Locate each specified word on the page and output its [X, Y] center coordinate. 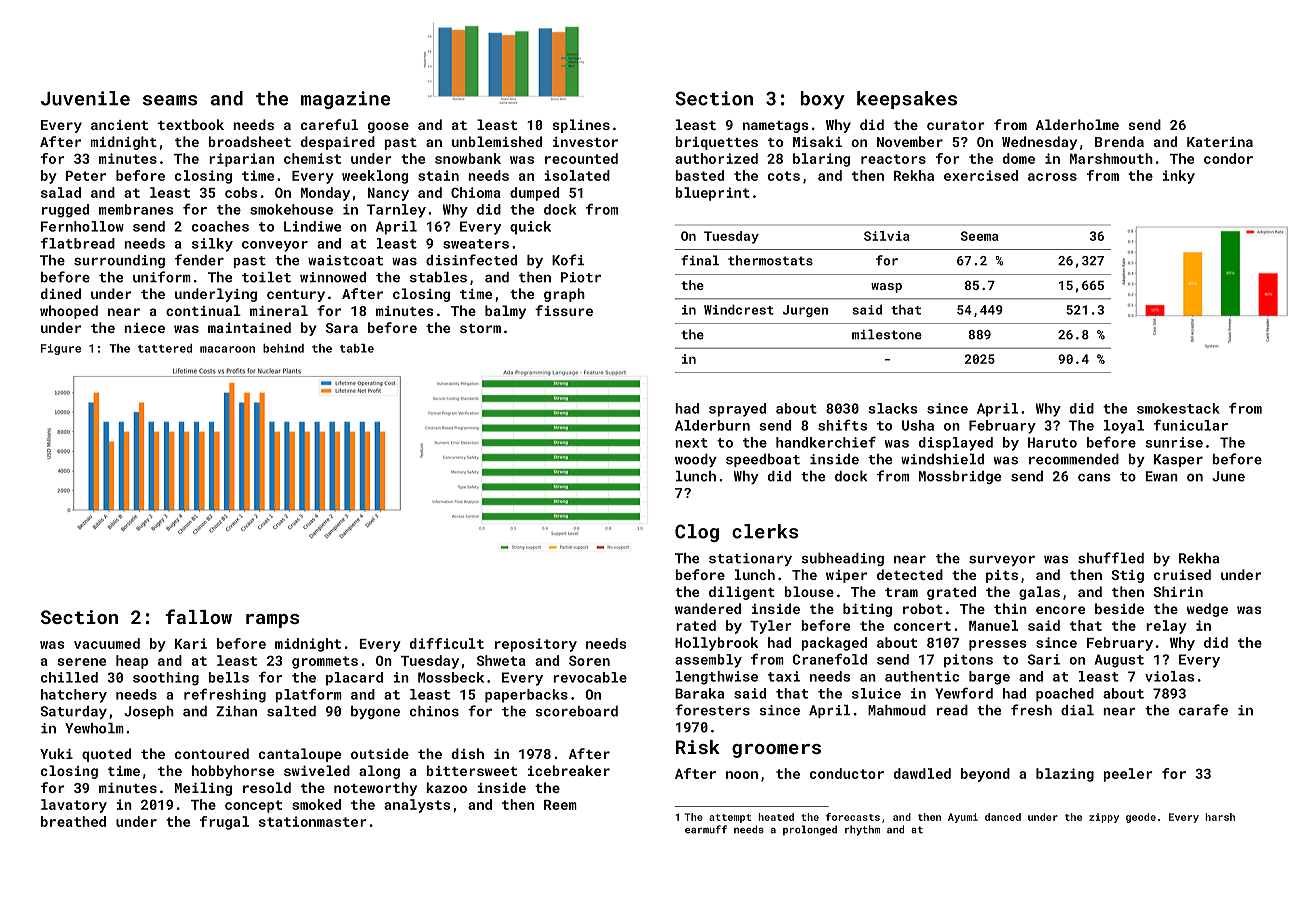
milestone [887, 334]
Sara [342, 328]
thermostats [770, 260]
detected [910, 574]
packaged [834, 644]
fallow [198, 616]
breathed [73, 821]
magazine [345, 100]
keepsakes [907, 100]
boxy [823, 100]
